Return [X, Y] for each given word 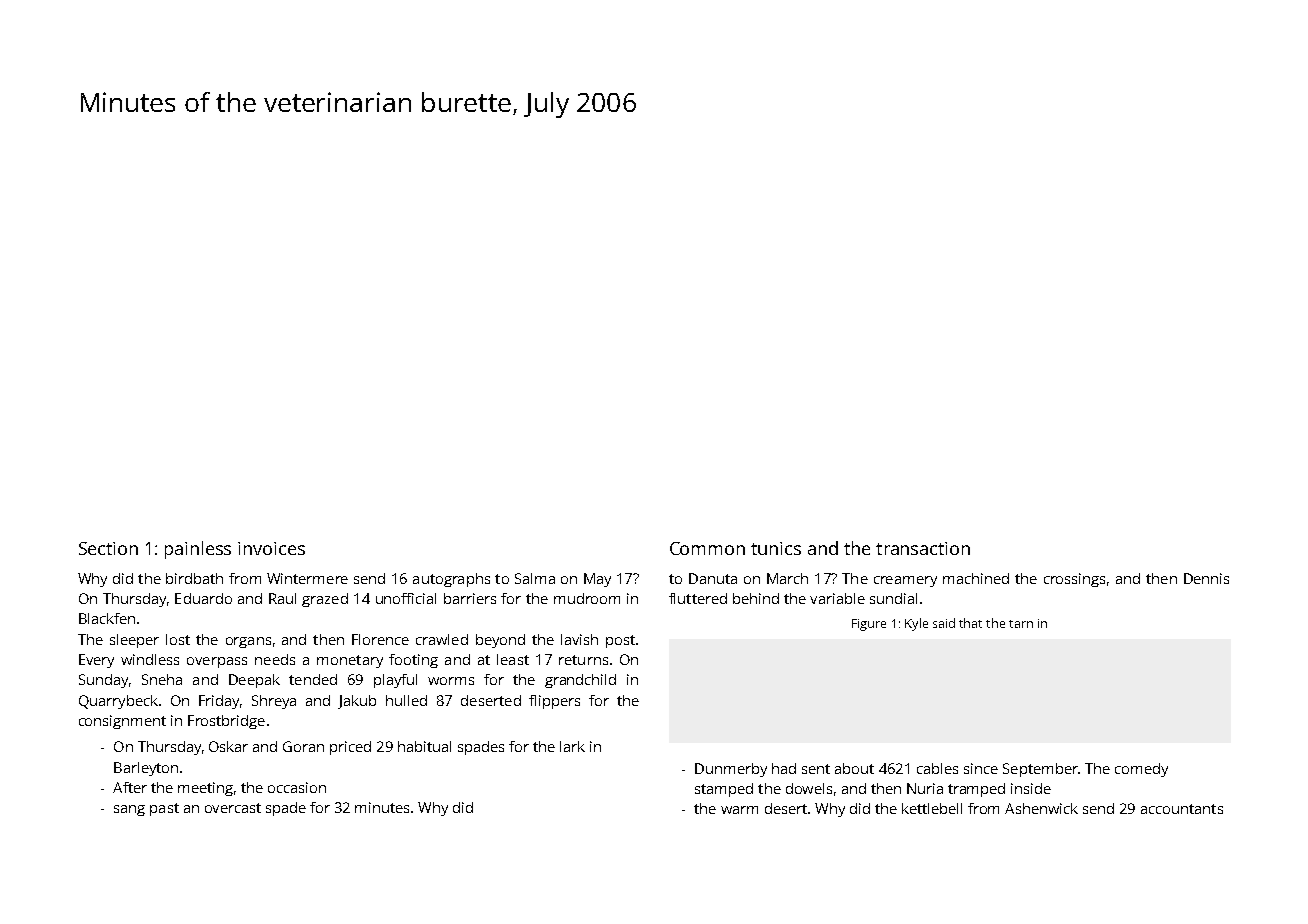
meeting [205, 789]
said [944, 623]
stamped [724, 790]
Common [707, 548]
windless [150, 659]
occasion [297, 787]
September [1040, 770]
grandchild [580, 681]
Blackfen [107, 618]
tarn [1021, 624]
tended [313, 679]
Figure [869, 625]
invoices [271, 548]
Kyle [916, 624]
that [970, 623]
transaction [923, 548]
